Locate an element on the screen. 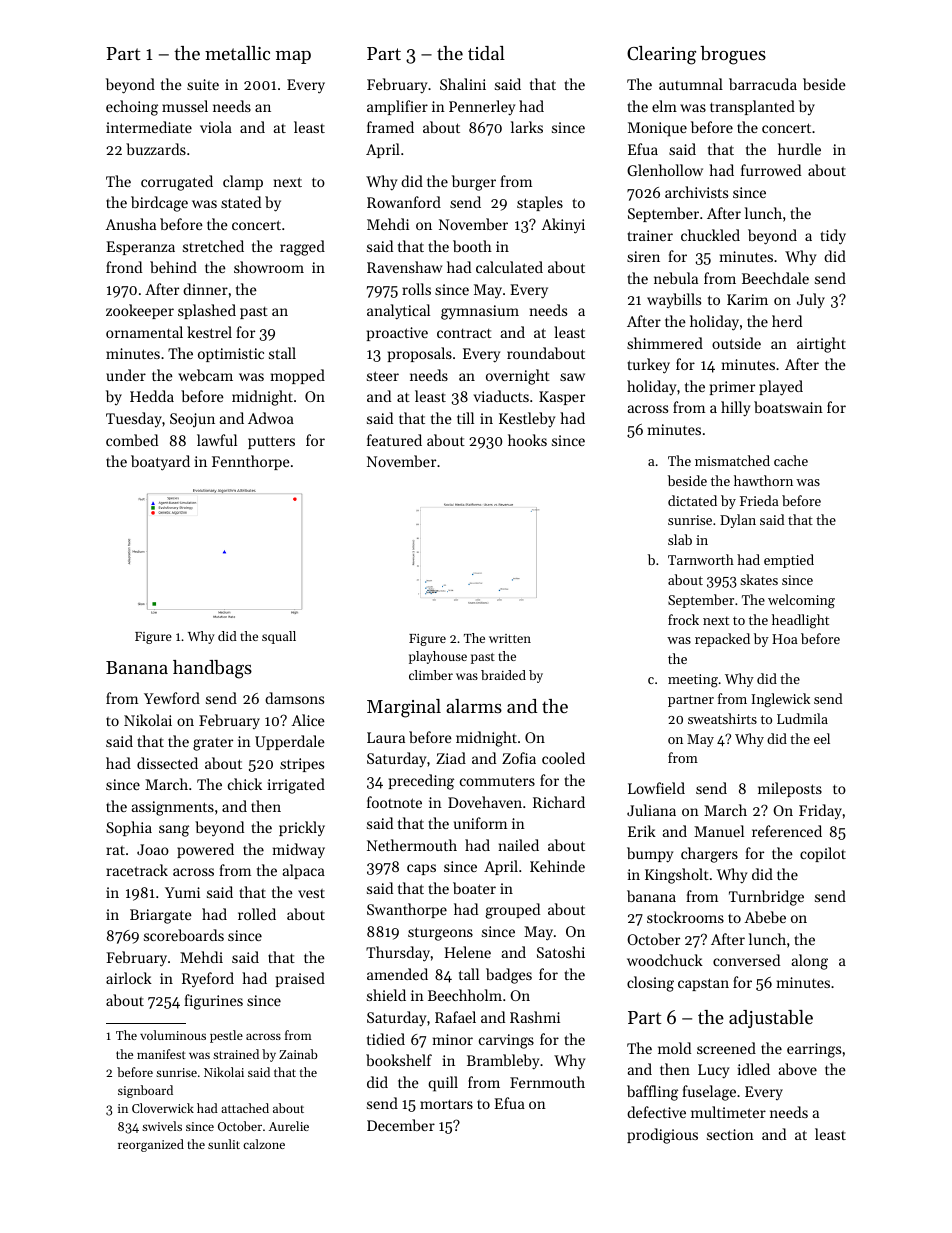 The width and height of the screenshot is (952, 1233). Satoshi is located at coordinates (561, 952).
